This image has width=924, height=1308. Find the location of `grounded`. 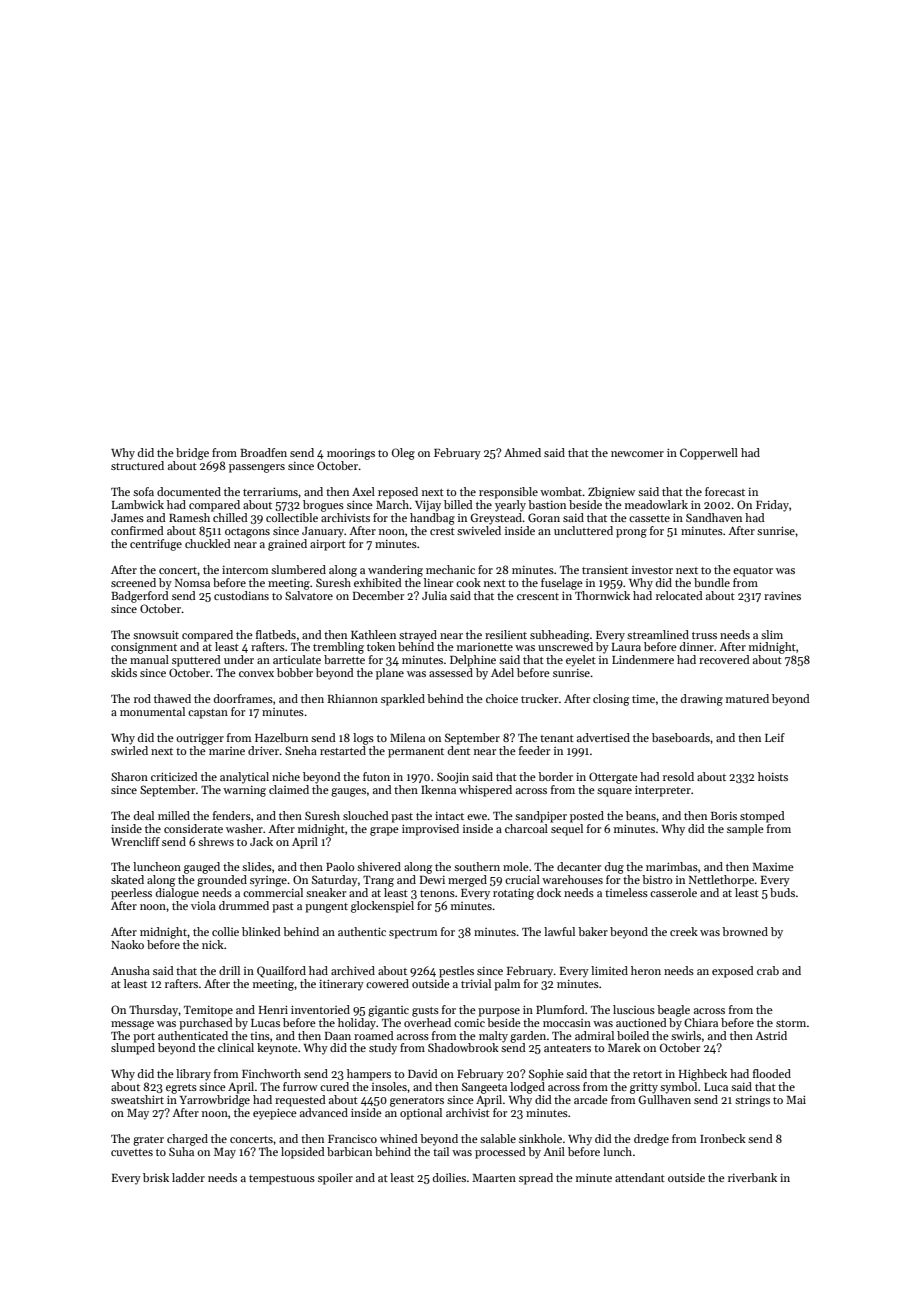

grounded is located at coordinates (222, 881).
